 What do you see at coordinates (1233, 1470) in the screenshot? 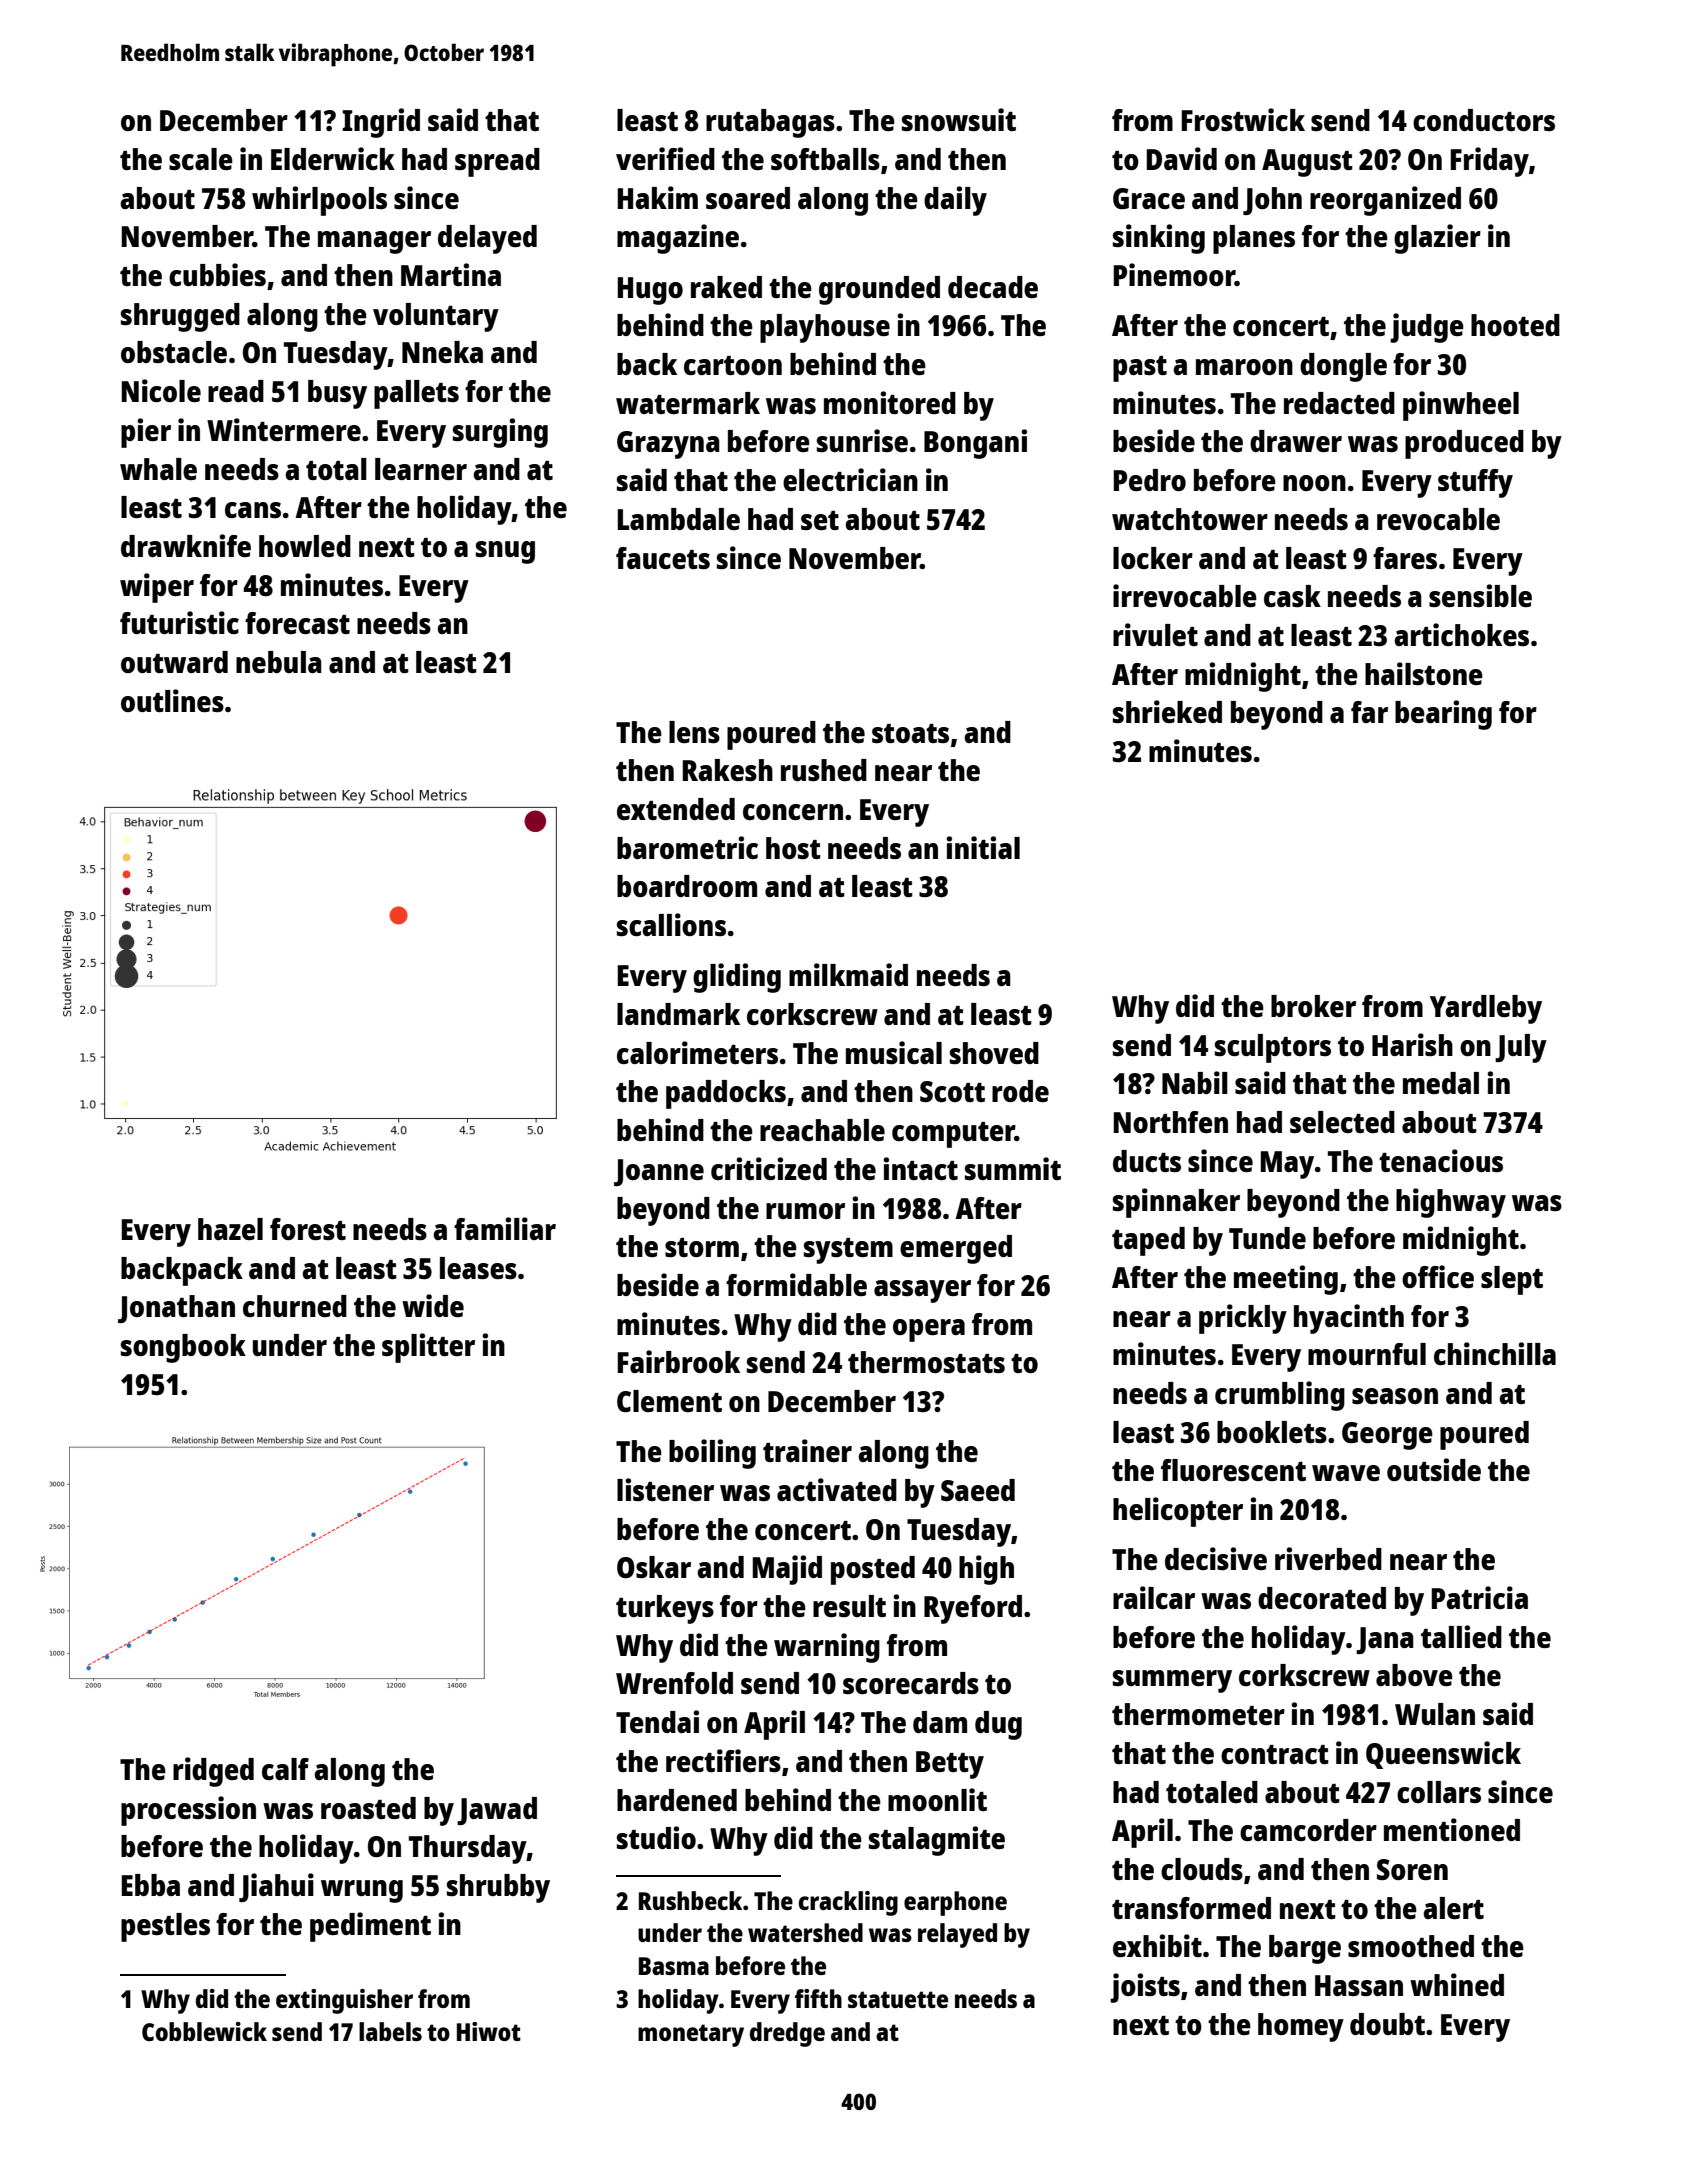
I see `fluorescent` at bounding box center [1233, 1470].
